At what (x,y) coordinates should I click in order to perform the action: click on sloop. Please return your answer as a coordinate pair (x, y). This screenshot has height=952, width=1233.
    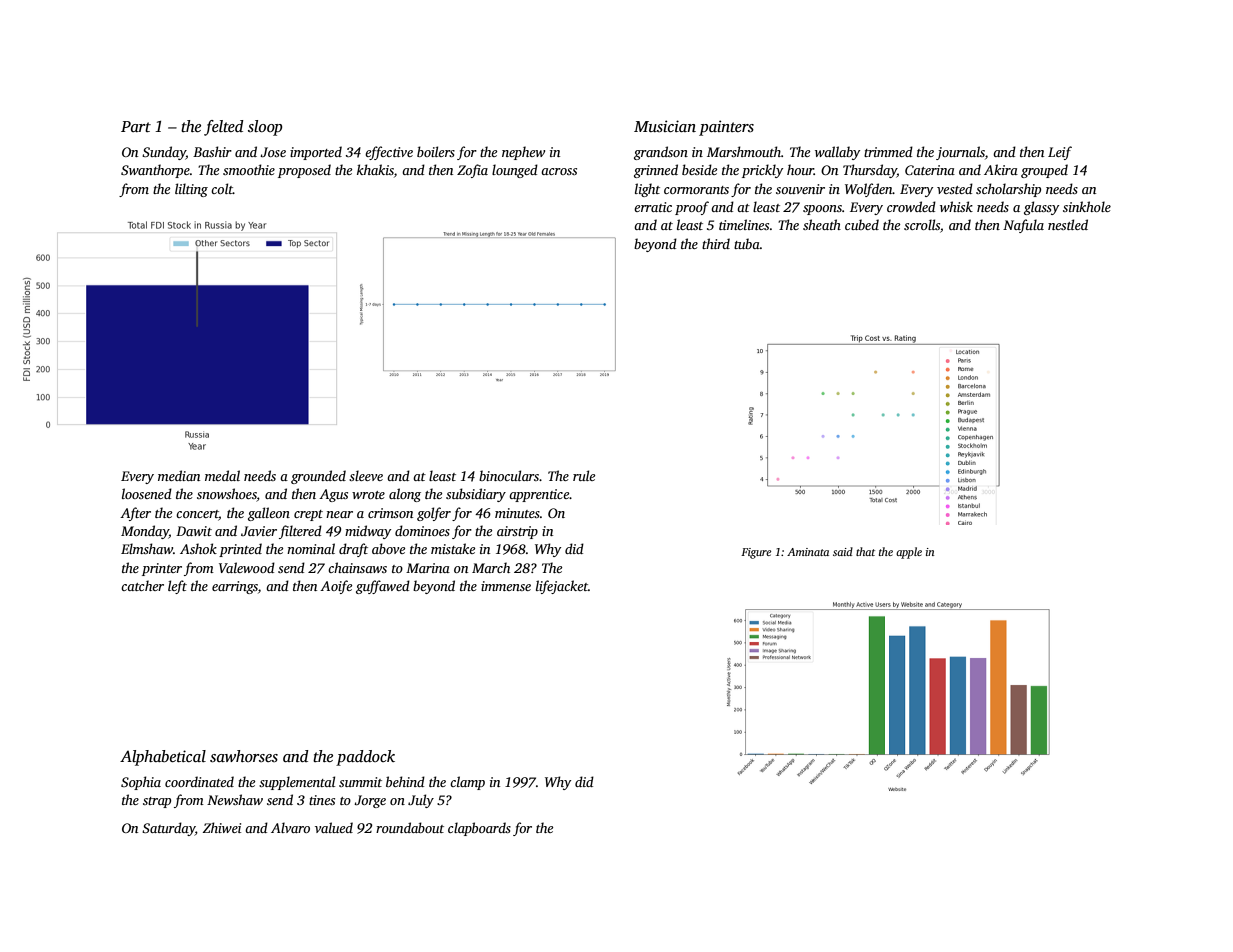
    Looking at the image, I should click on (265, 128).
